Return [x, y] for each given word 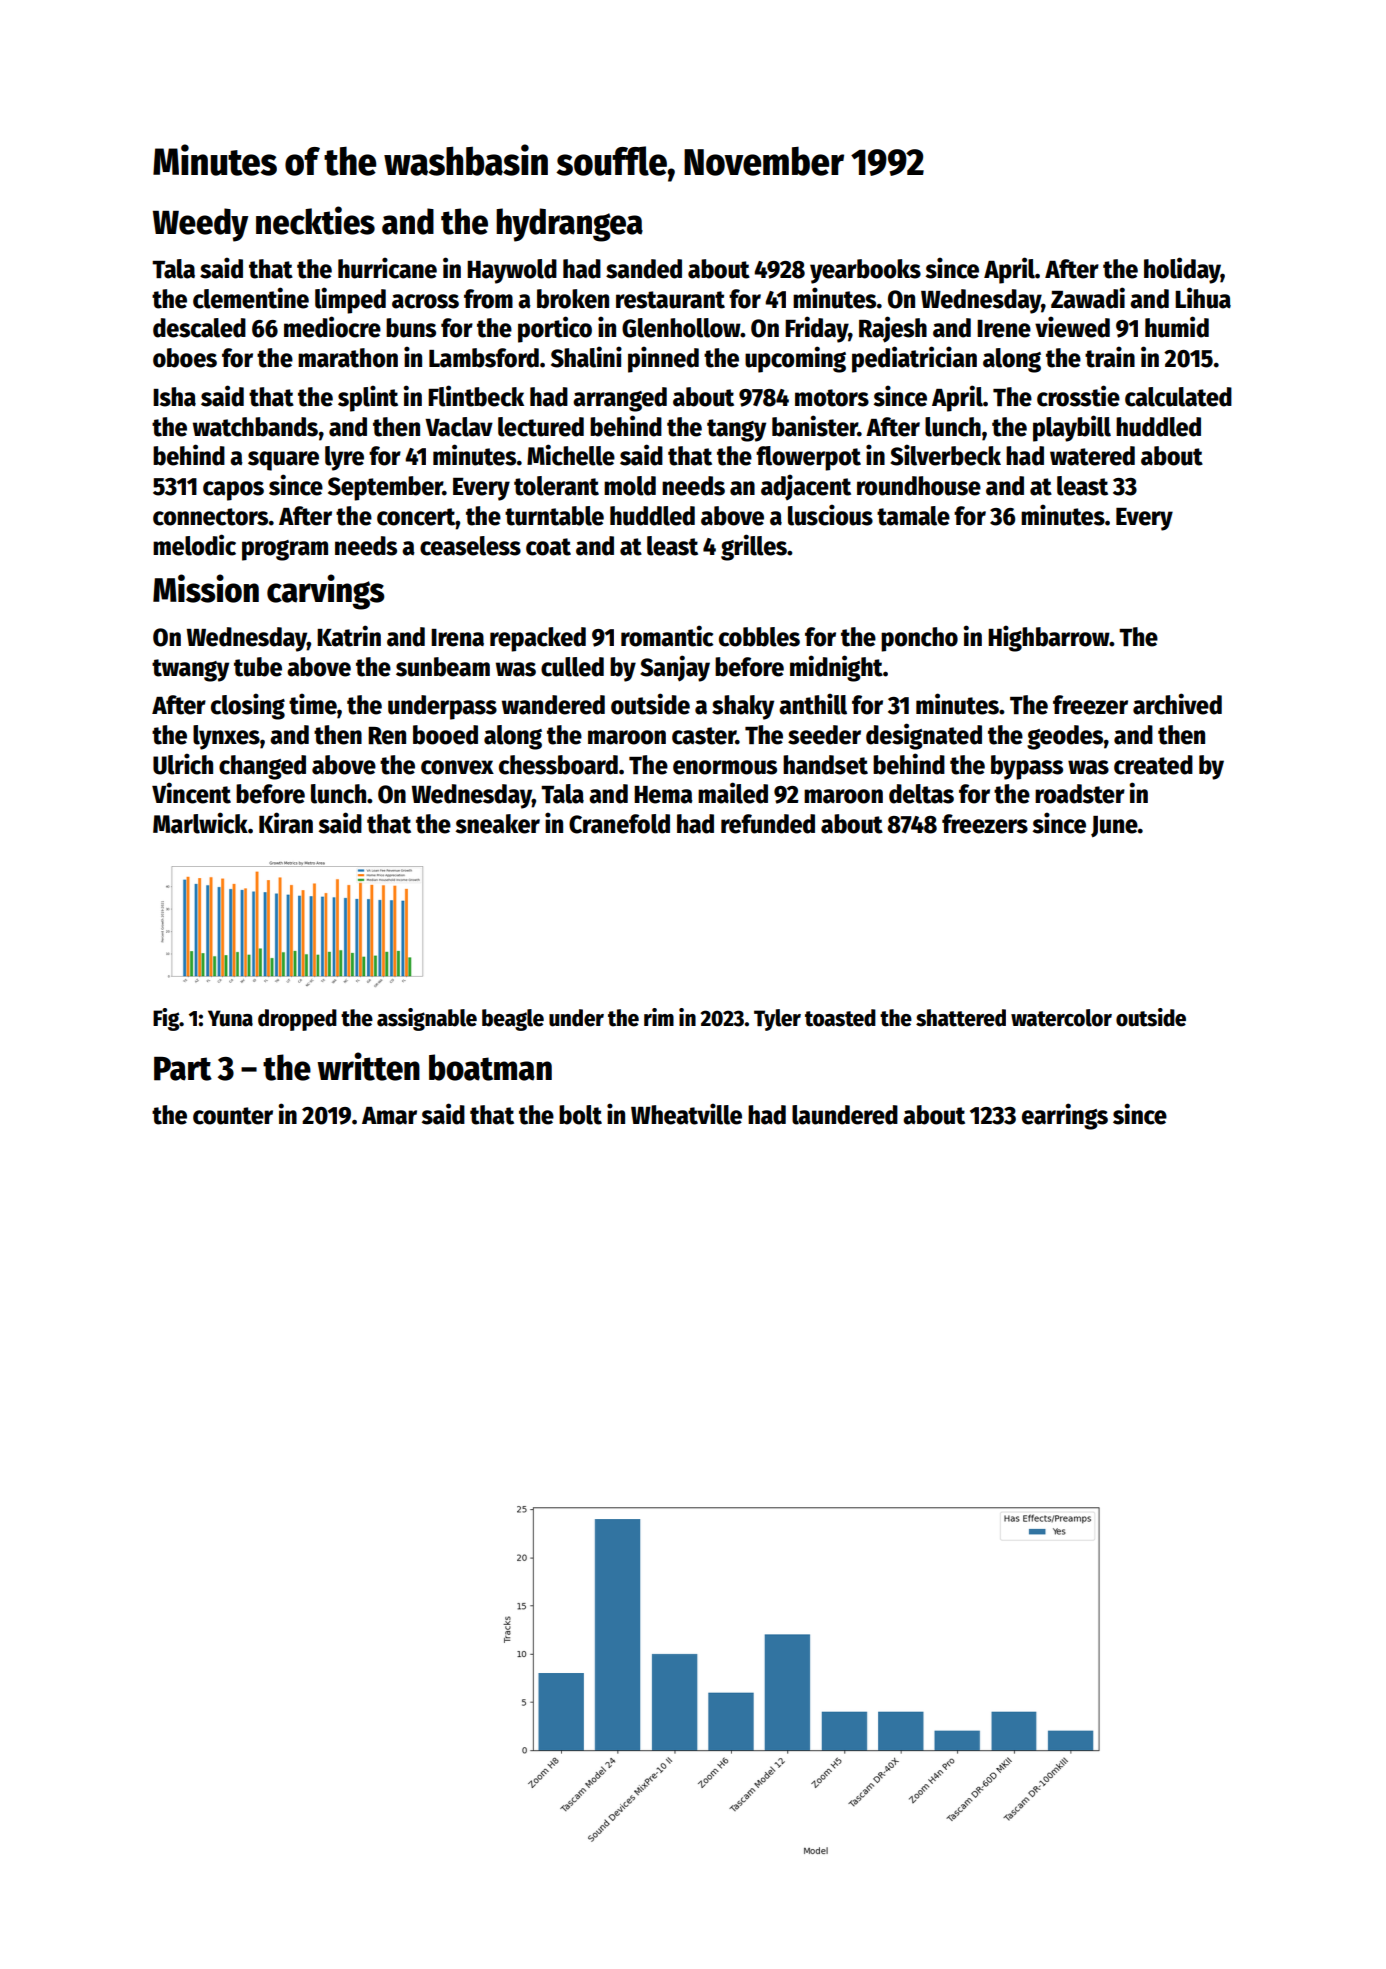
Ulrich [183, 764]
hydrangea [569, 225]
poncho [919, 639]
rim [659, 1017]
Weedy [201, 225]
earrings [1065, 1116]
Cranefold [619, 824]
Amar [389, 1116]
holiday [1182, 270]
